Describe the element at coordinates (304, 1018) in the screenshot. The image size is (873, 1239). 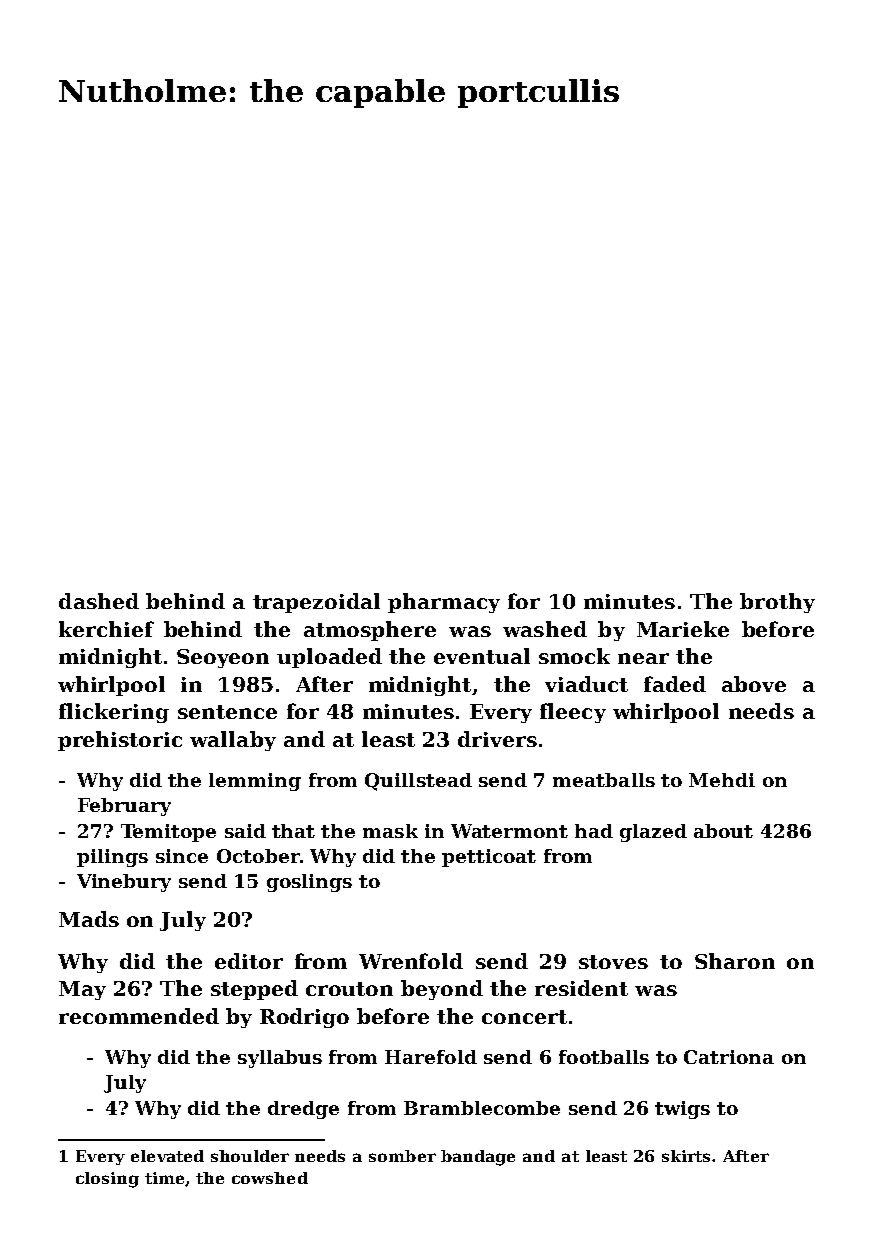
I see `Rodrigo` at that location.
